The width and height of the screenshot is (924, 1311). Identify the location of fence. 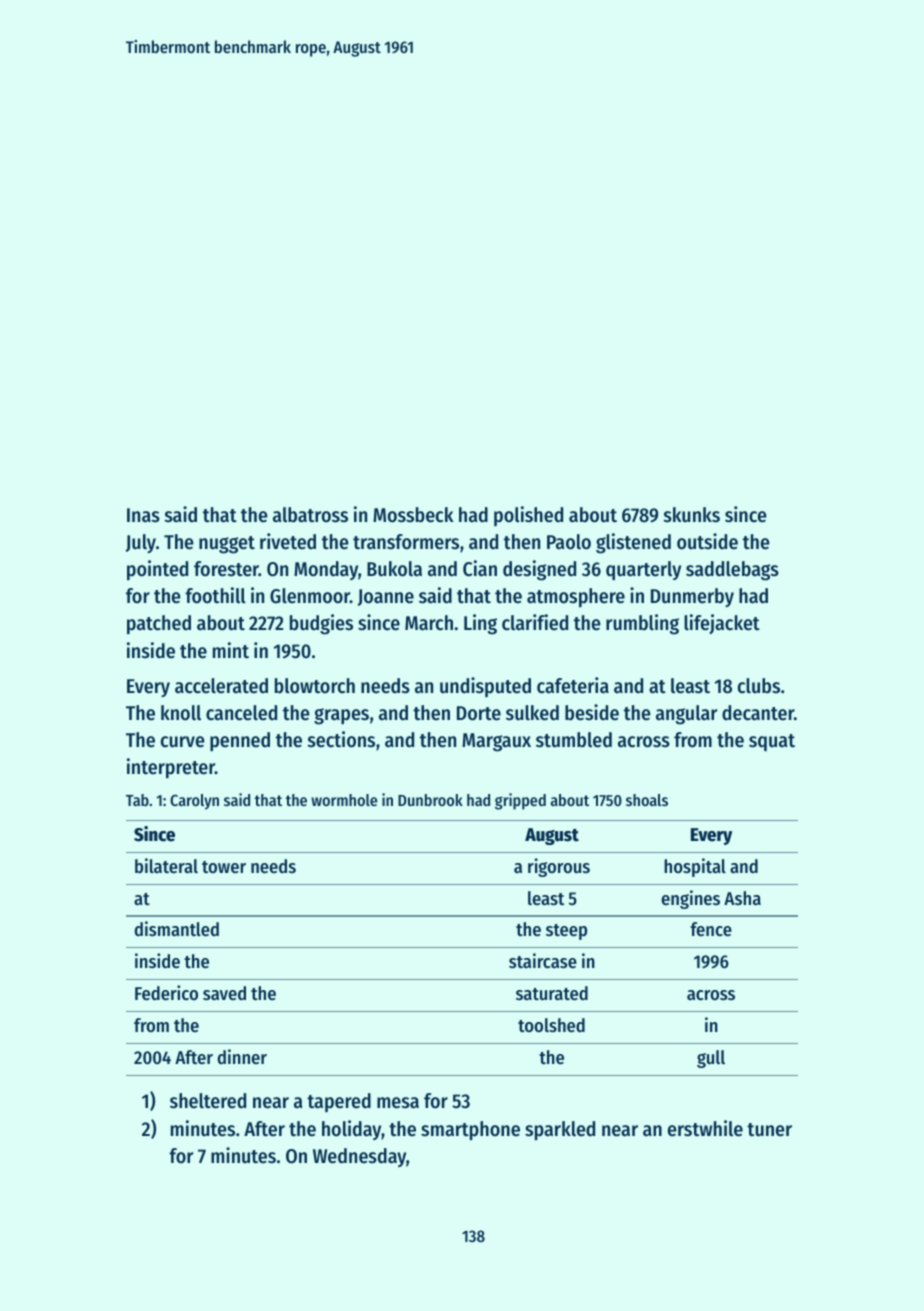
(711, 929).
